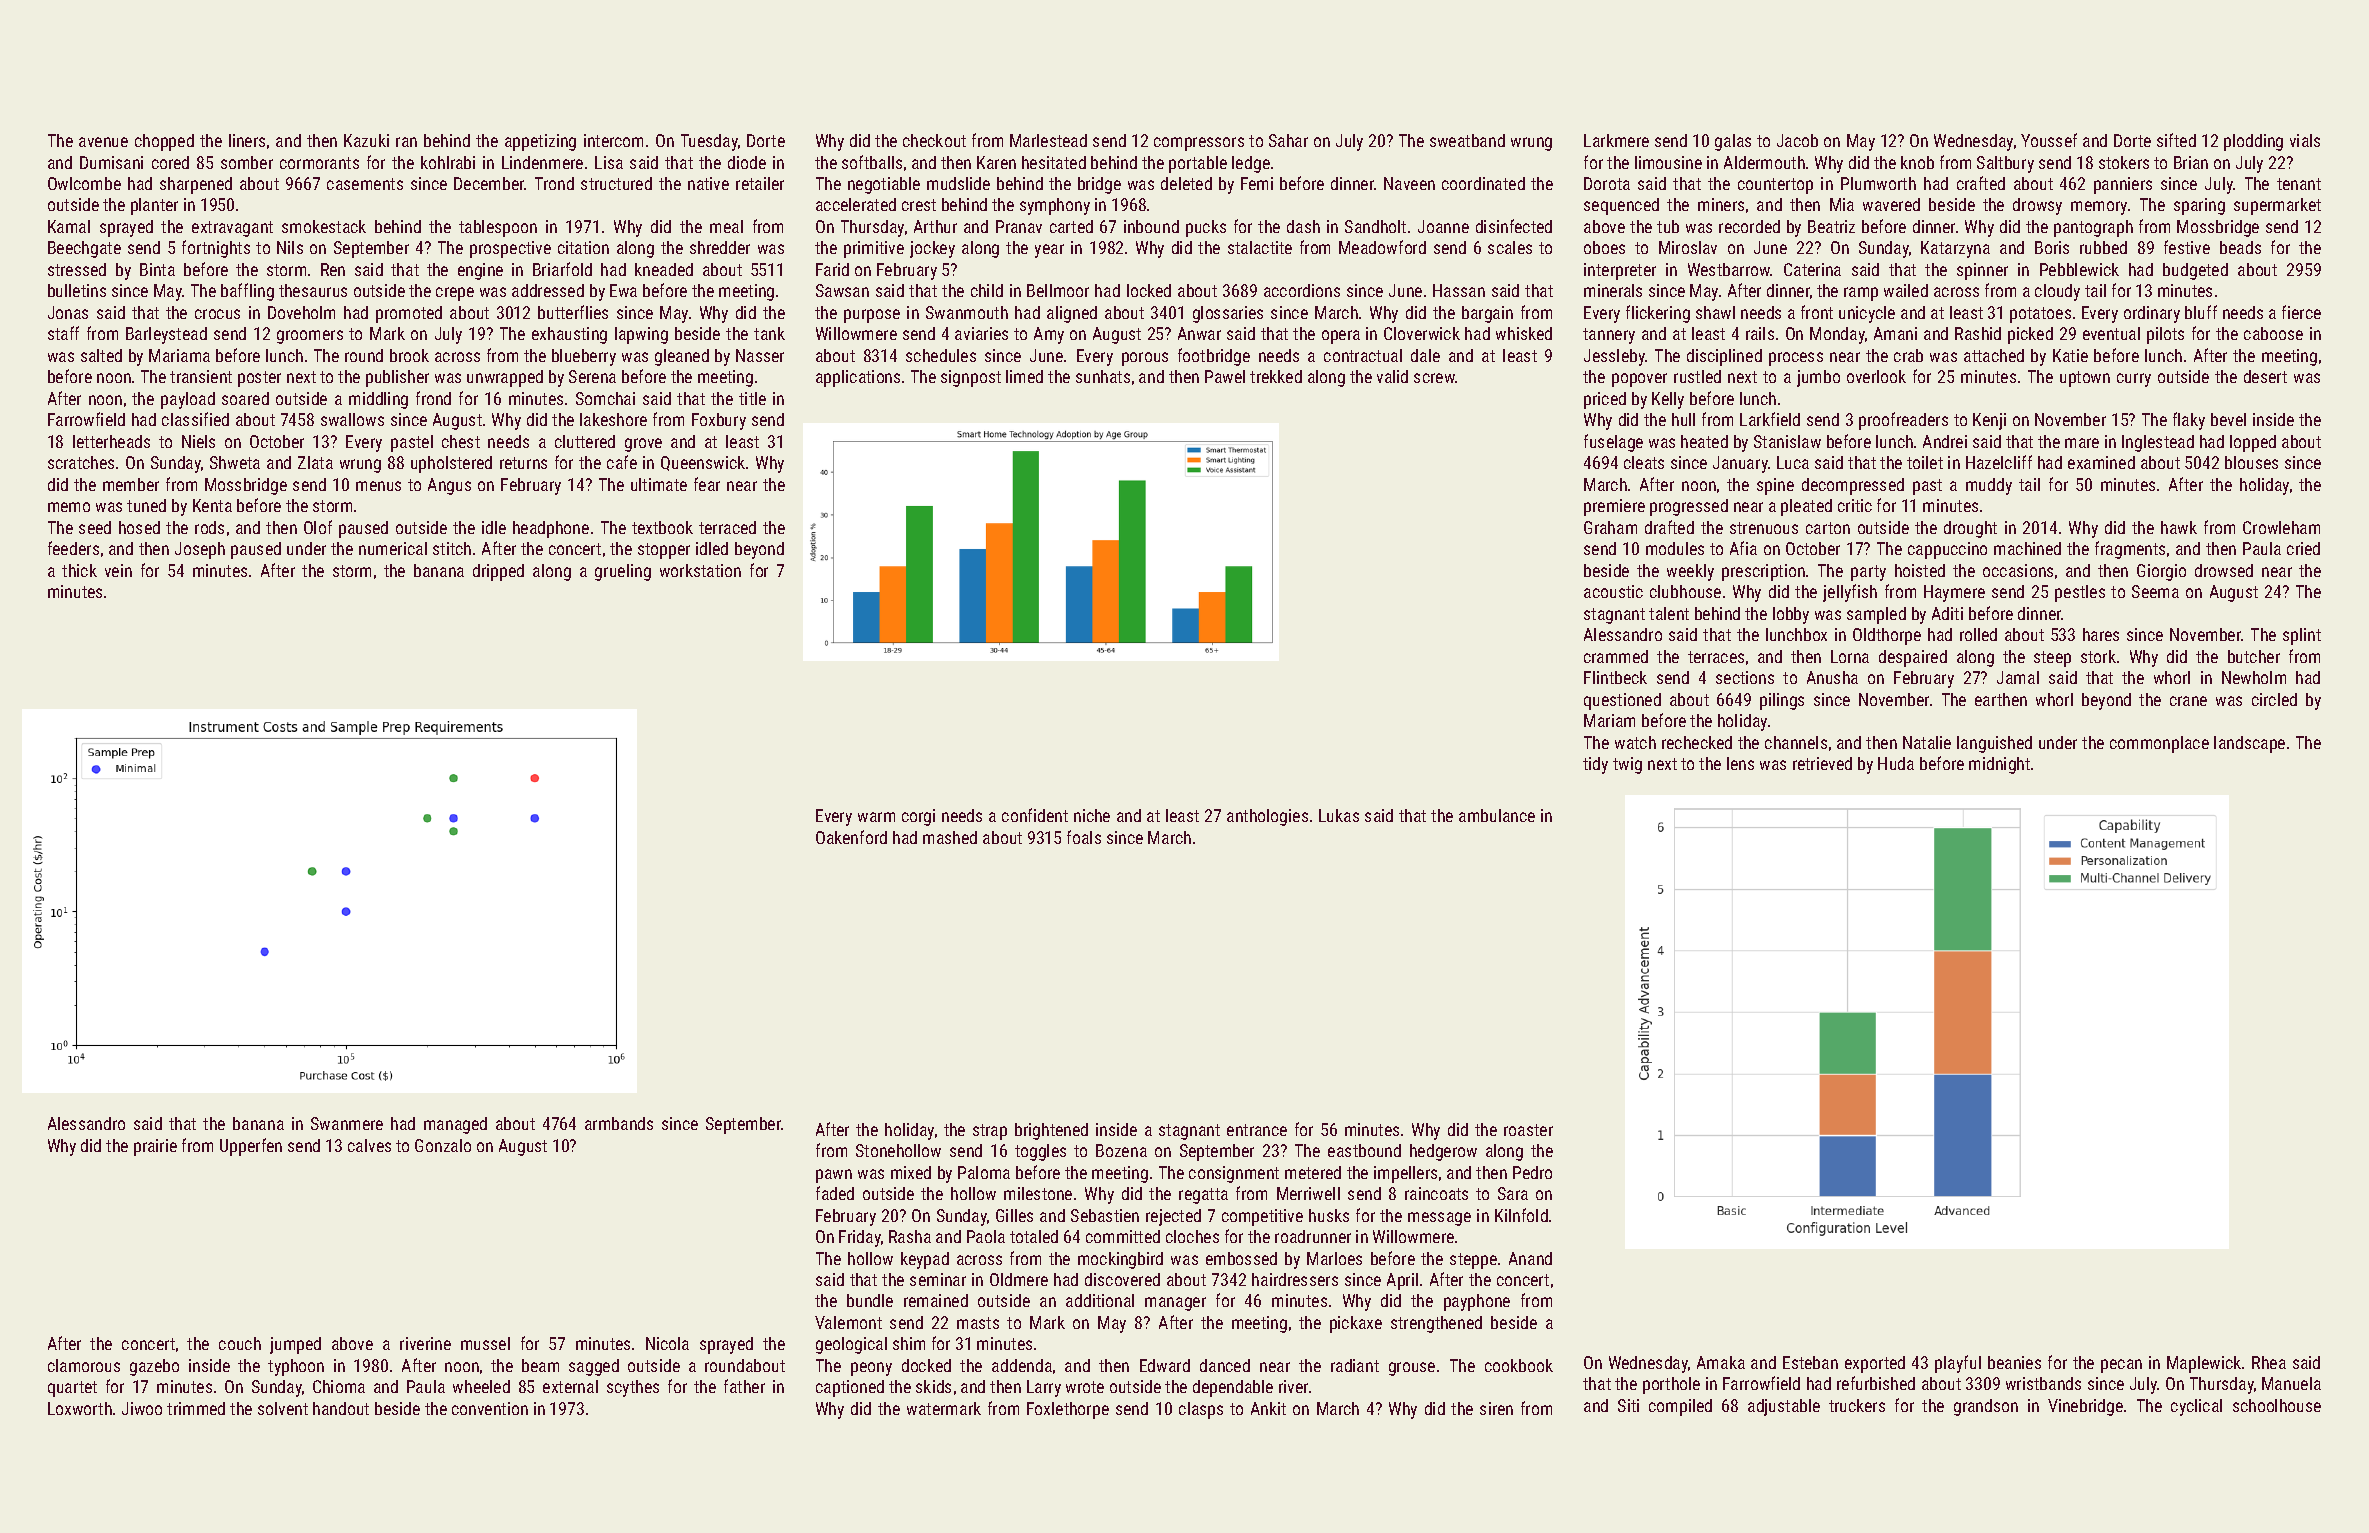 This page has height=1533, width=2369. Describe the element at coordinates (247, 140) in the page. I see `liners` at that location.
